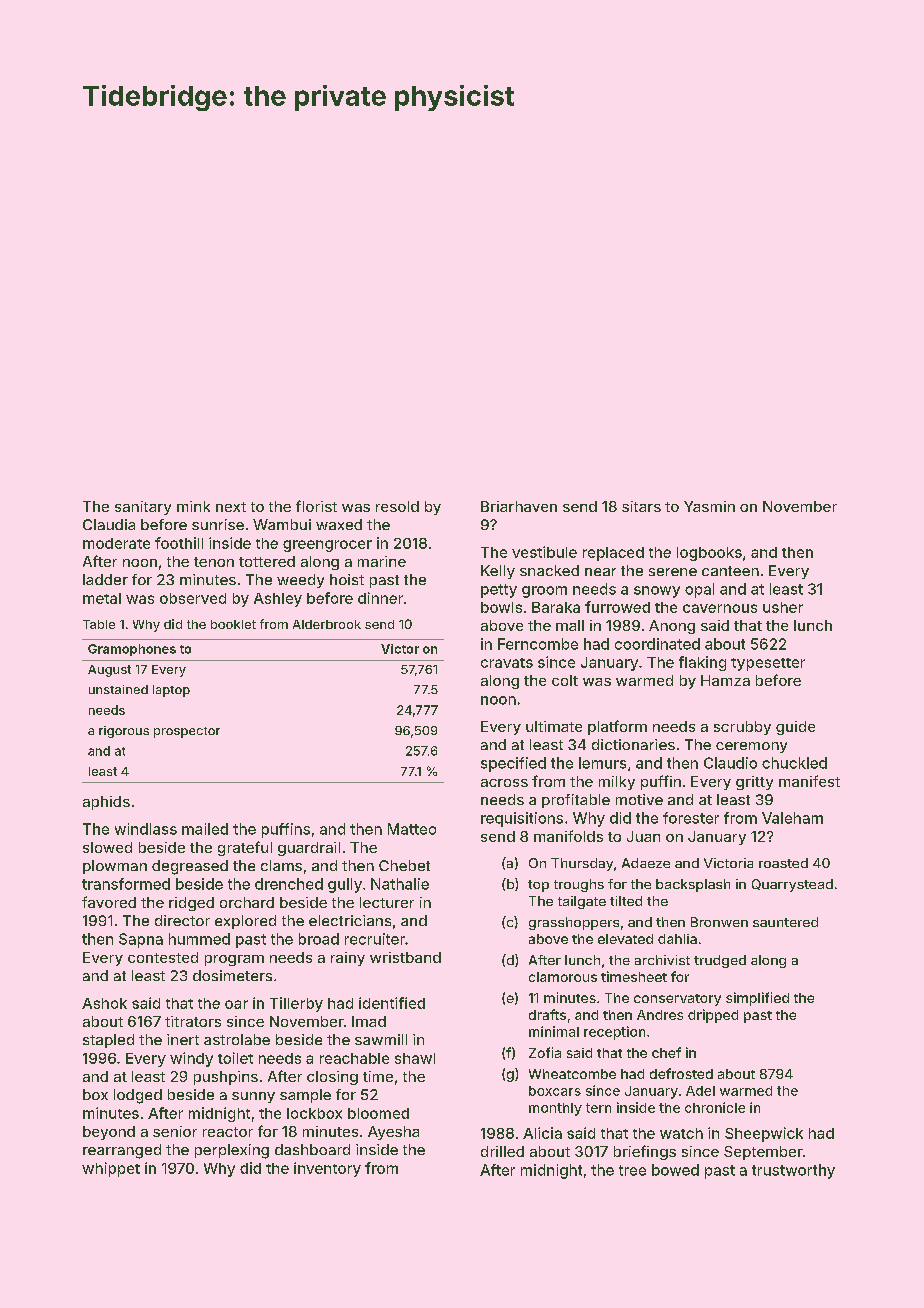  Describe the element at coordinates (111, 1169) in the screenshot. I see `whippet` at that location.
